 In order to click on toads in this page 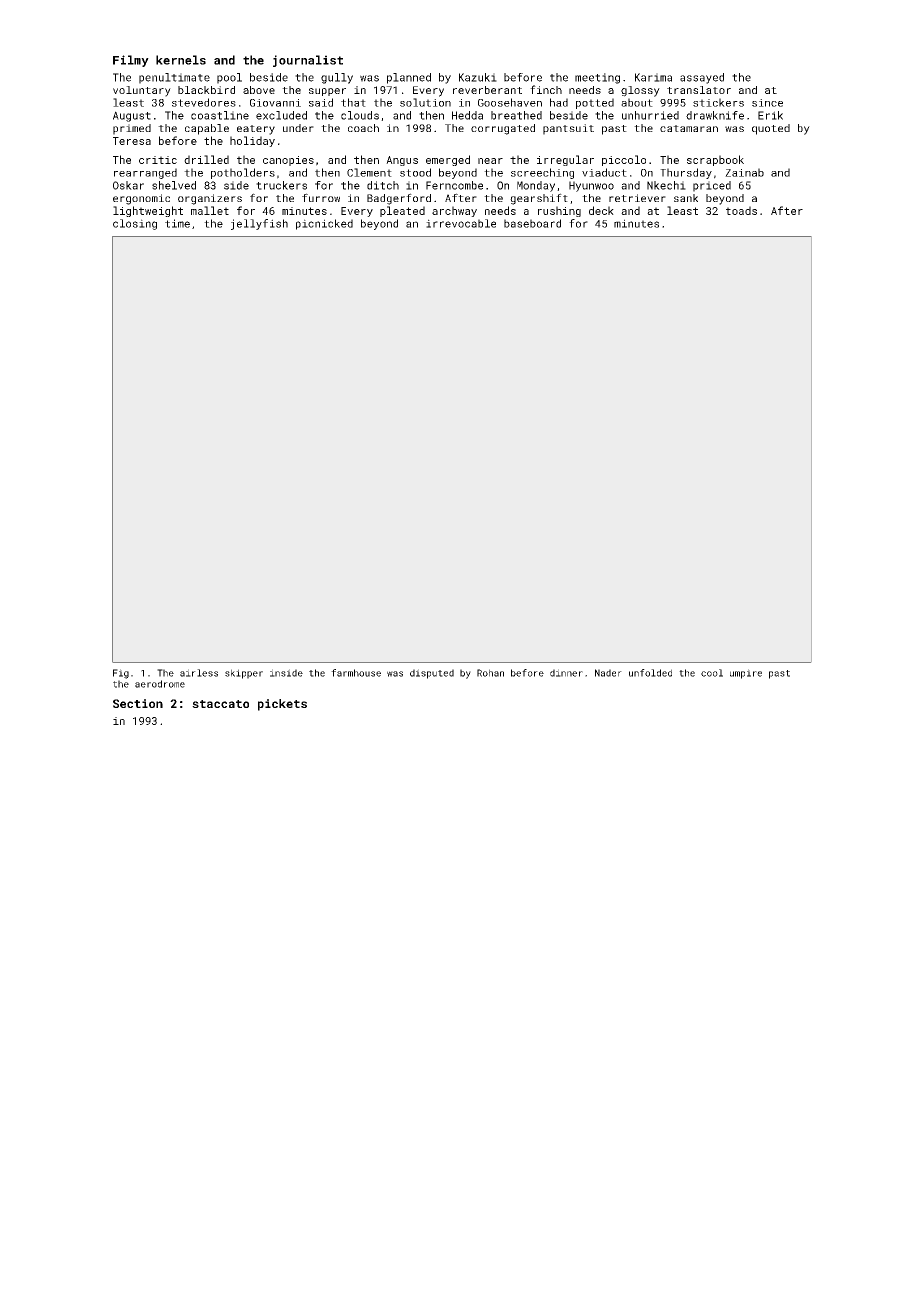, I will do `click(741, 210)`.
